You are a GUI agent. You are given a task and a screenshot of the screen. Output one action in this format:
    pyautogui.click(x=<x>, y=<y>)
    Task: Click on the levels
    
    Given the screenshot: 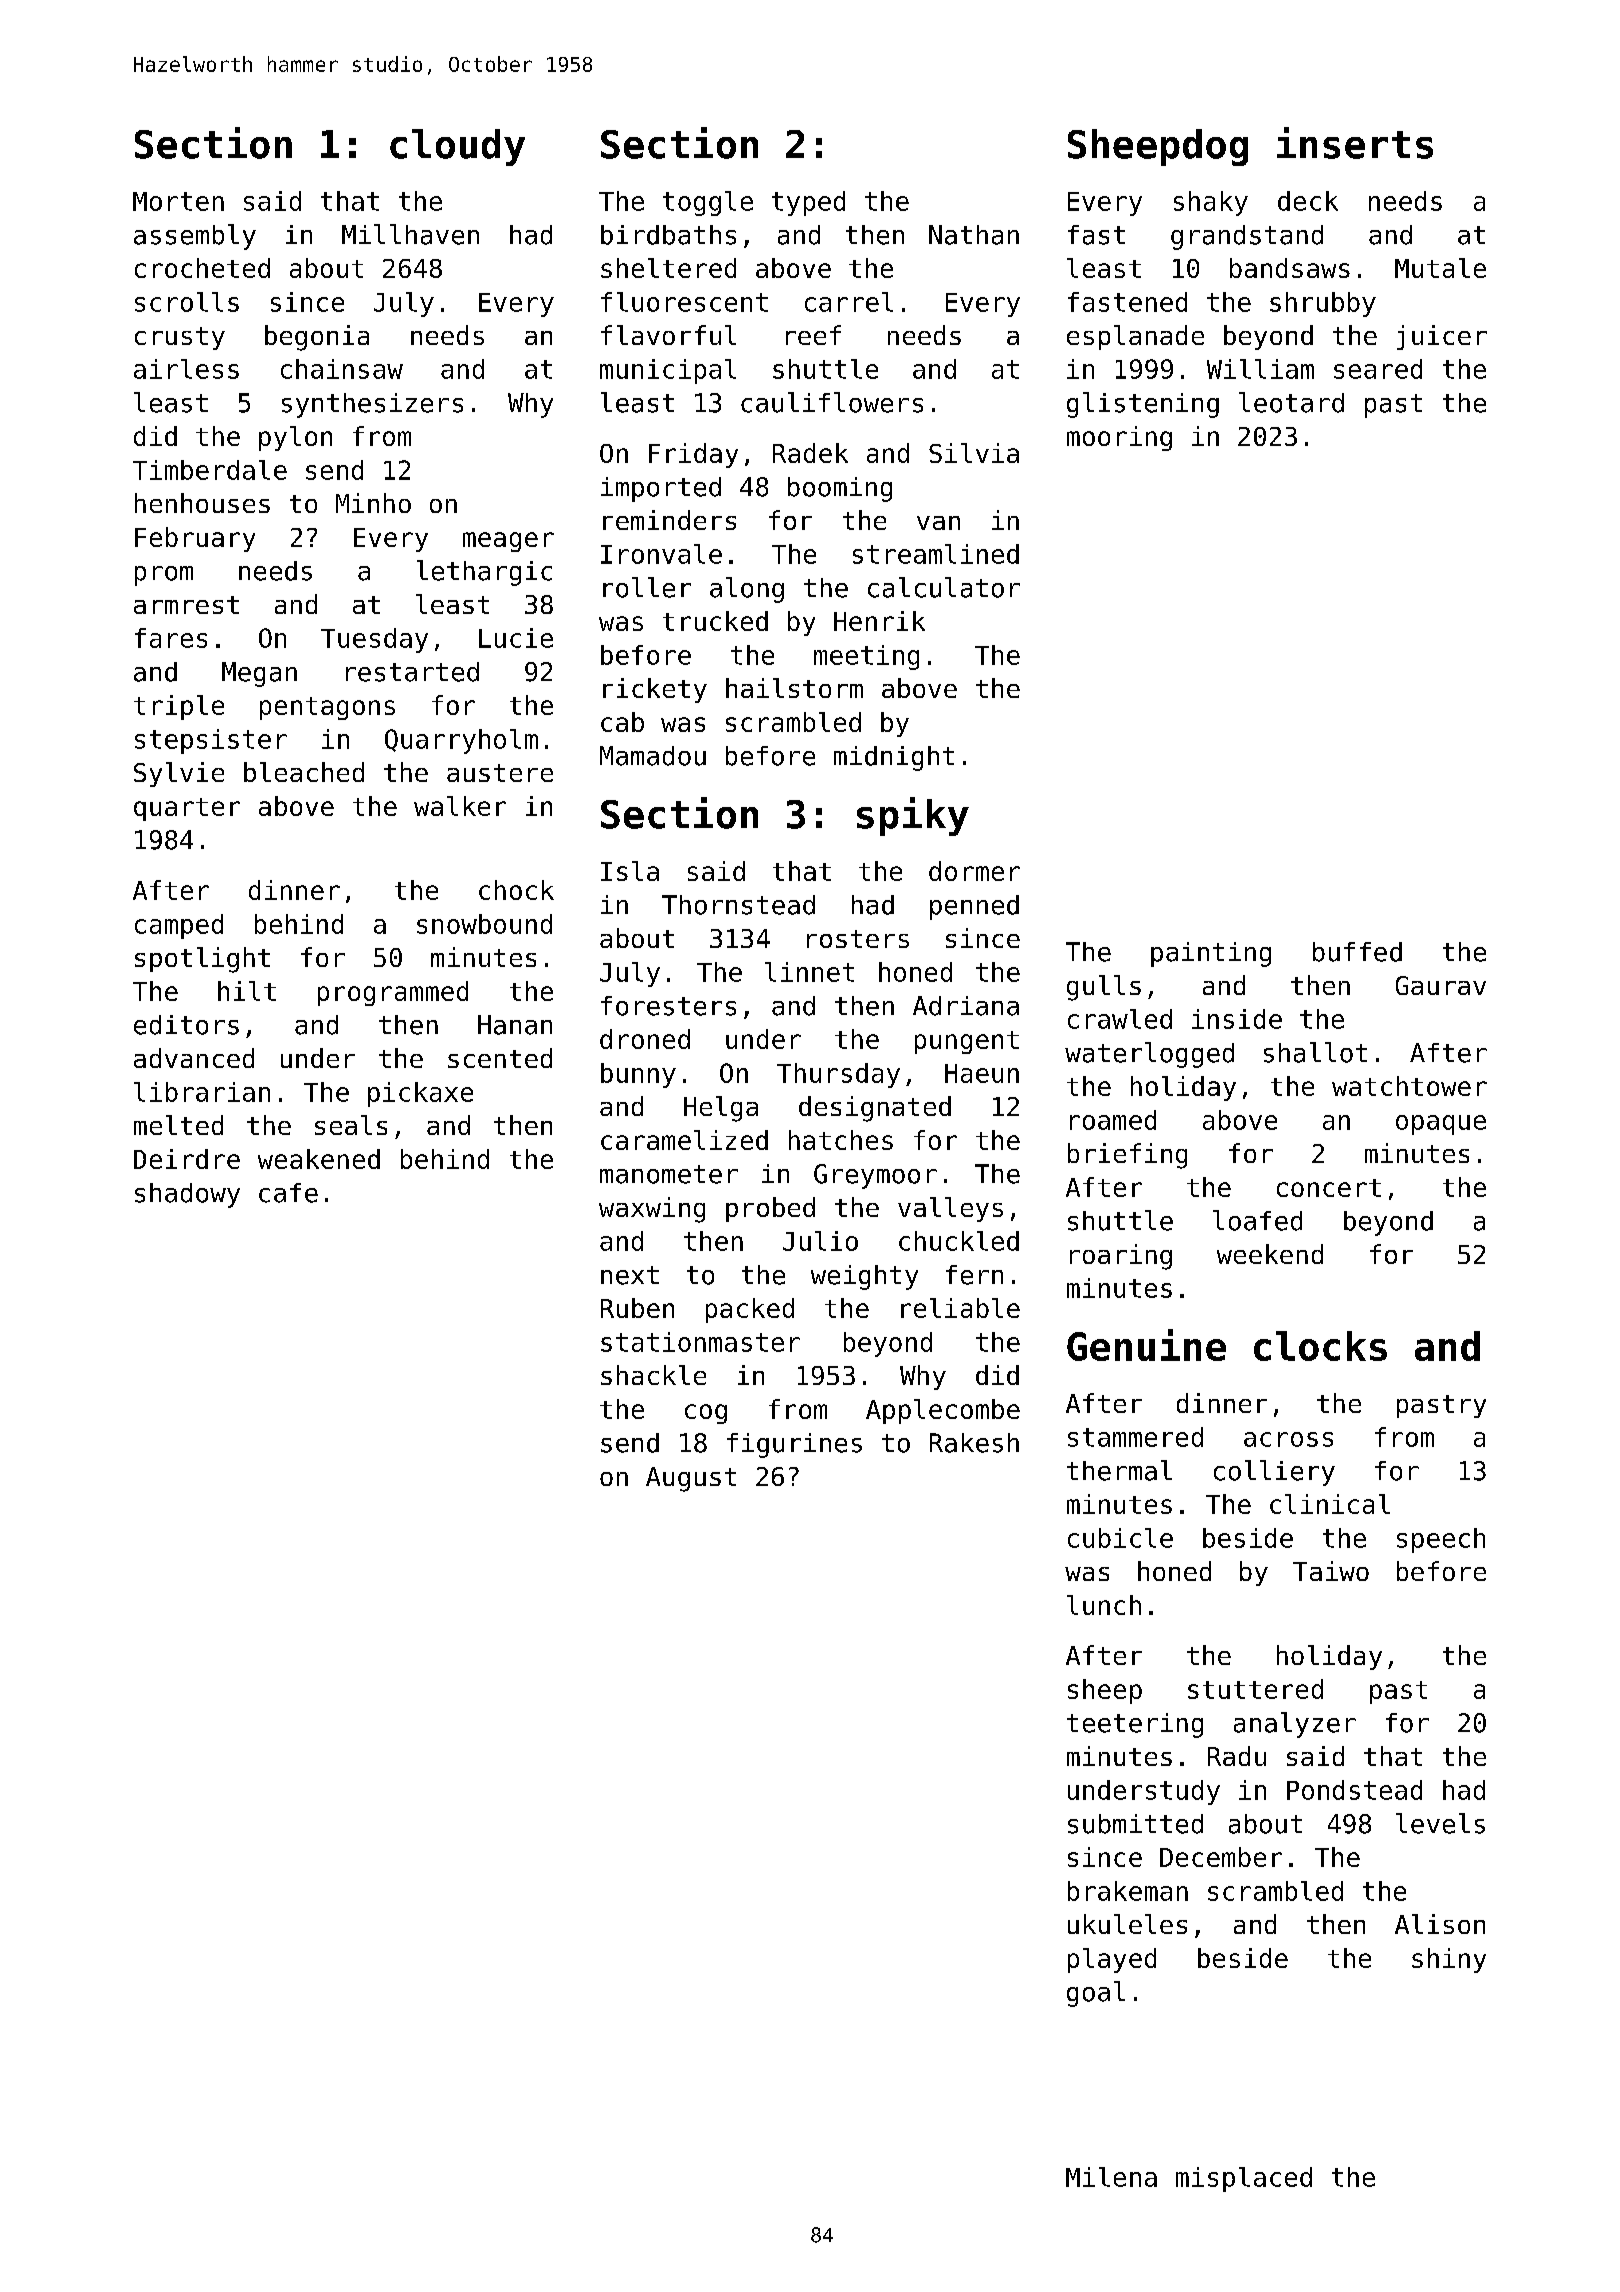 What is the action you would take?
    pyautogui.click(x=1440, y=1823)
